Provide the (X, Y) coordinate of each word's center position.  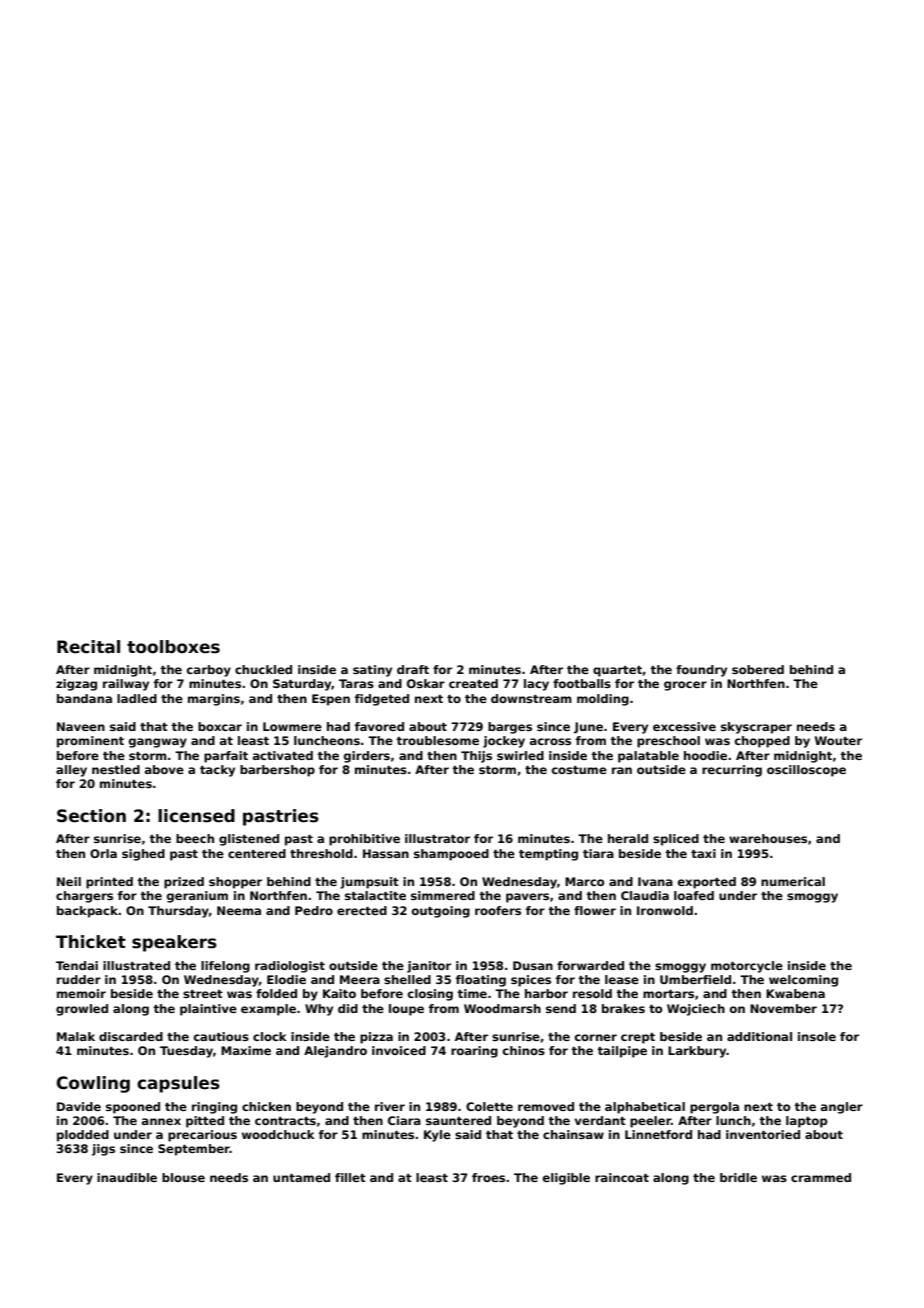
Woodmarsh (502, 1008)
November (783, 1008)
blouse (183, 1177)
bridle (738, 1177)
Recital (88, 647)
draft (413, 669)
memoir (81, 993)
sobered (758, 669)
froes (488, 1177)
